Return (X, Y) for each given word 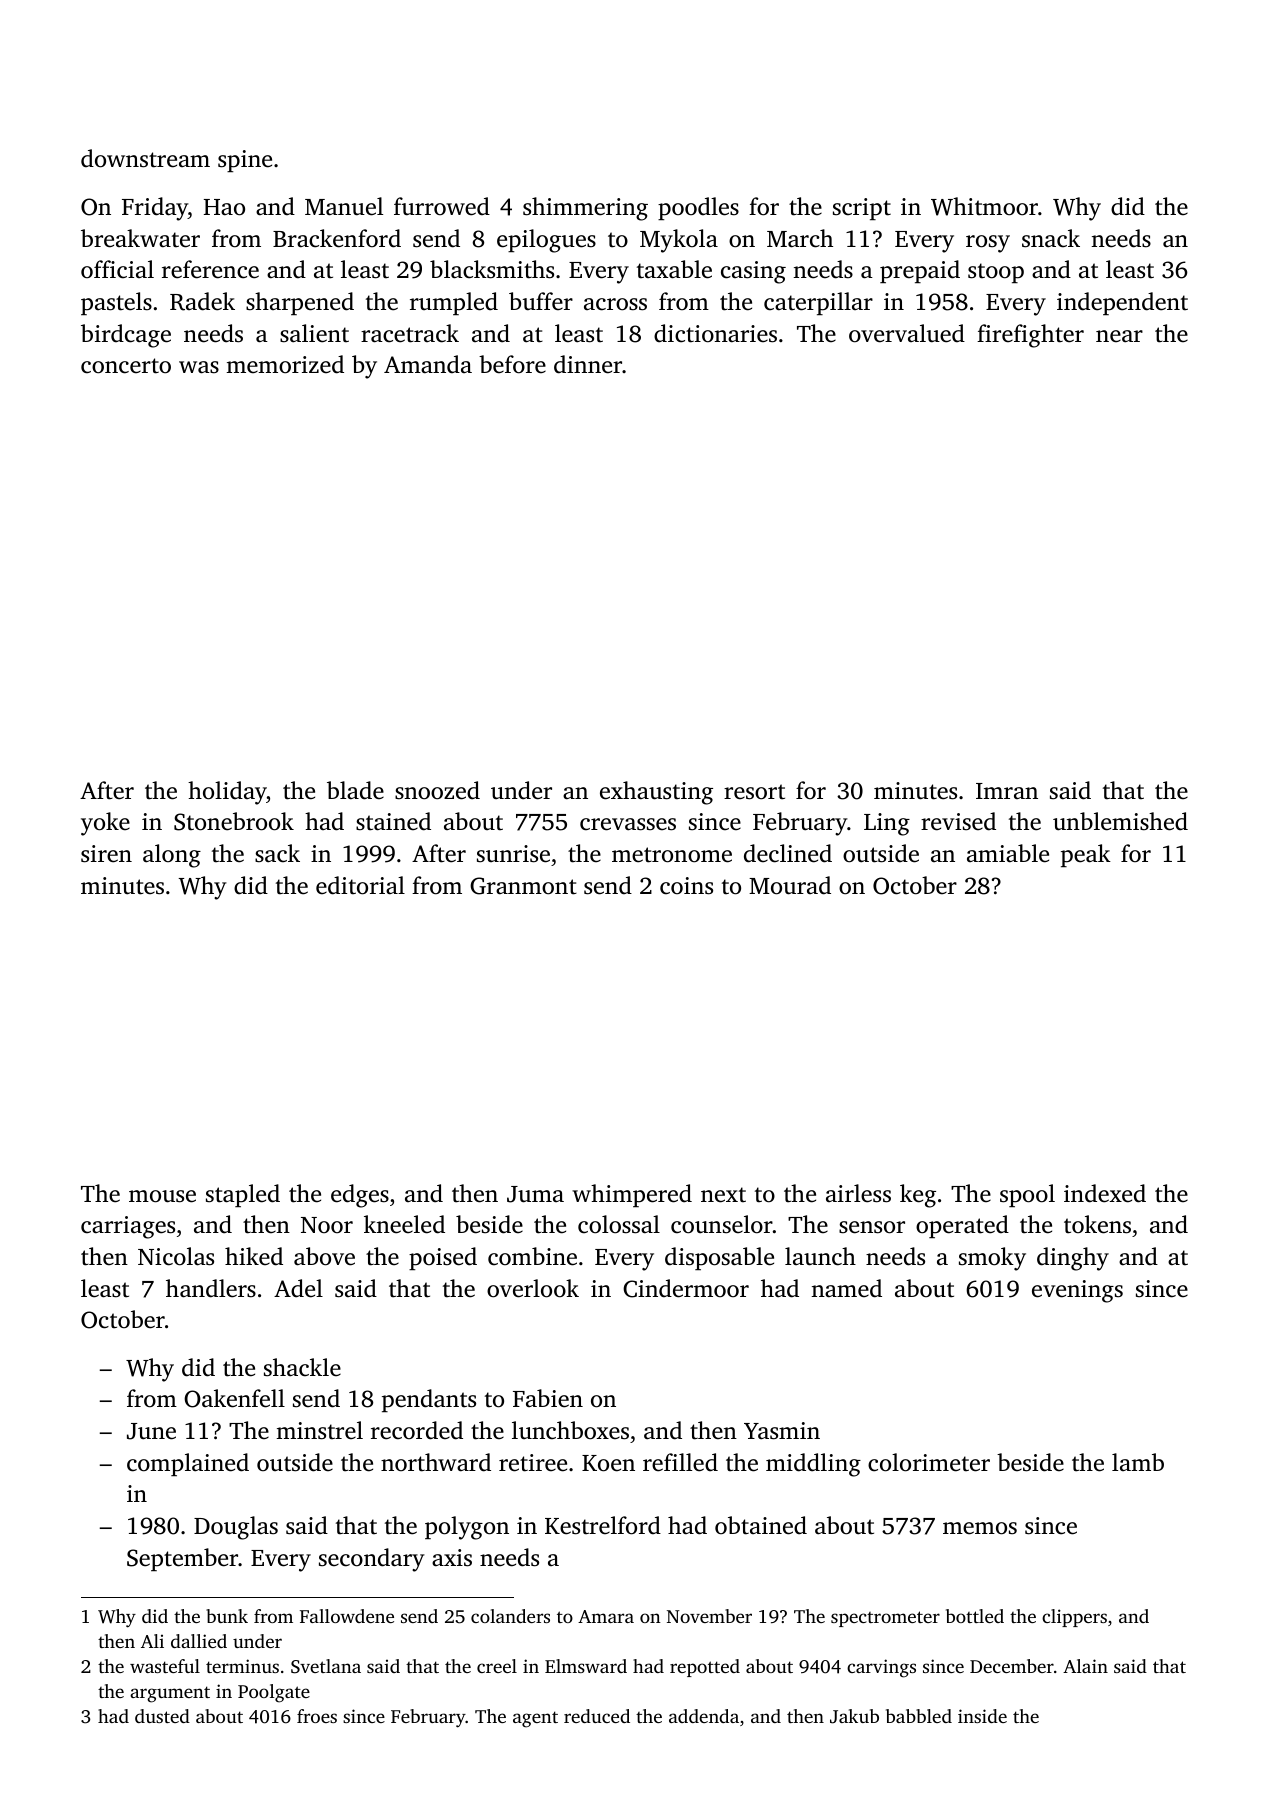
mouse (162, 1196)
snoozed (437, 790)
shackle (302, 1367)
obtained (761, 1525)
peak (1086, 855)
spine (245, 161)
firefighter (1030, 336)
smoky (992, 1259)
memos (980, 1528)
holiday (227, 793)
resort (754, 792)
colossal (619, 1224)
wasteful (165, 1666)
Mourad (790, 885)
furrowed (442, 206)
